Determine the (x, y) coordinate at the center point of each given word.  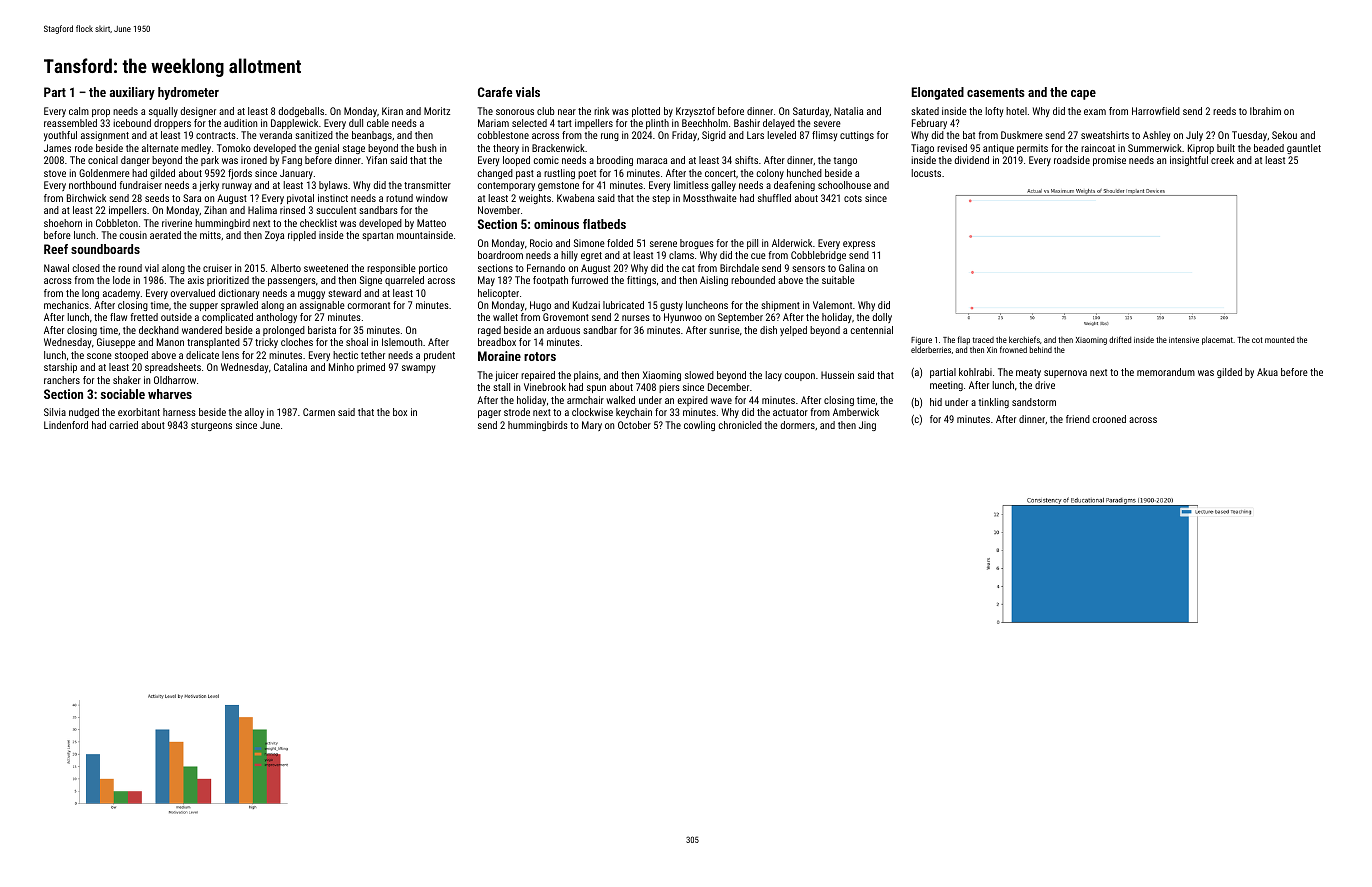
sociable (123, 394)
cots (853, 198)
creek (1222, 160)
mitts (210, 235)
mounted (1279, 339)
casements (995, 92)
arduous (563, 330)
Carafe (495, 92)
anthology (276, 318)
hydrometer (188, 93)
